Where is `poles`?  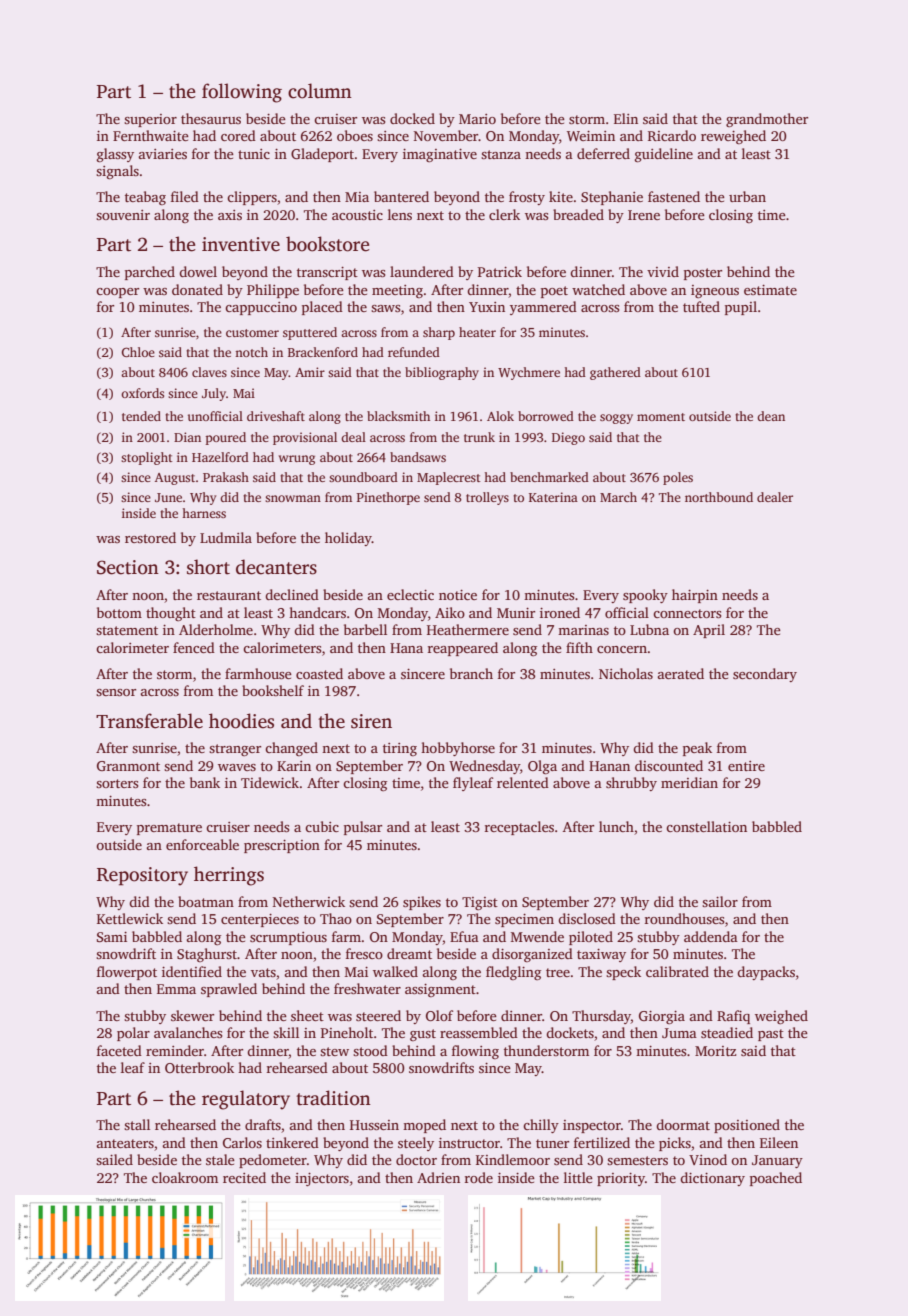 poles is located at coordinates (678, 478).
